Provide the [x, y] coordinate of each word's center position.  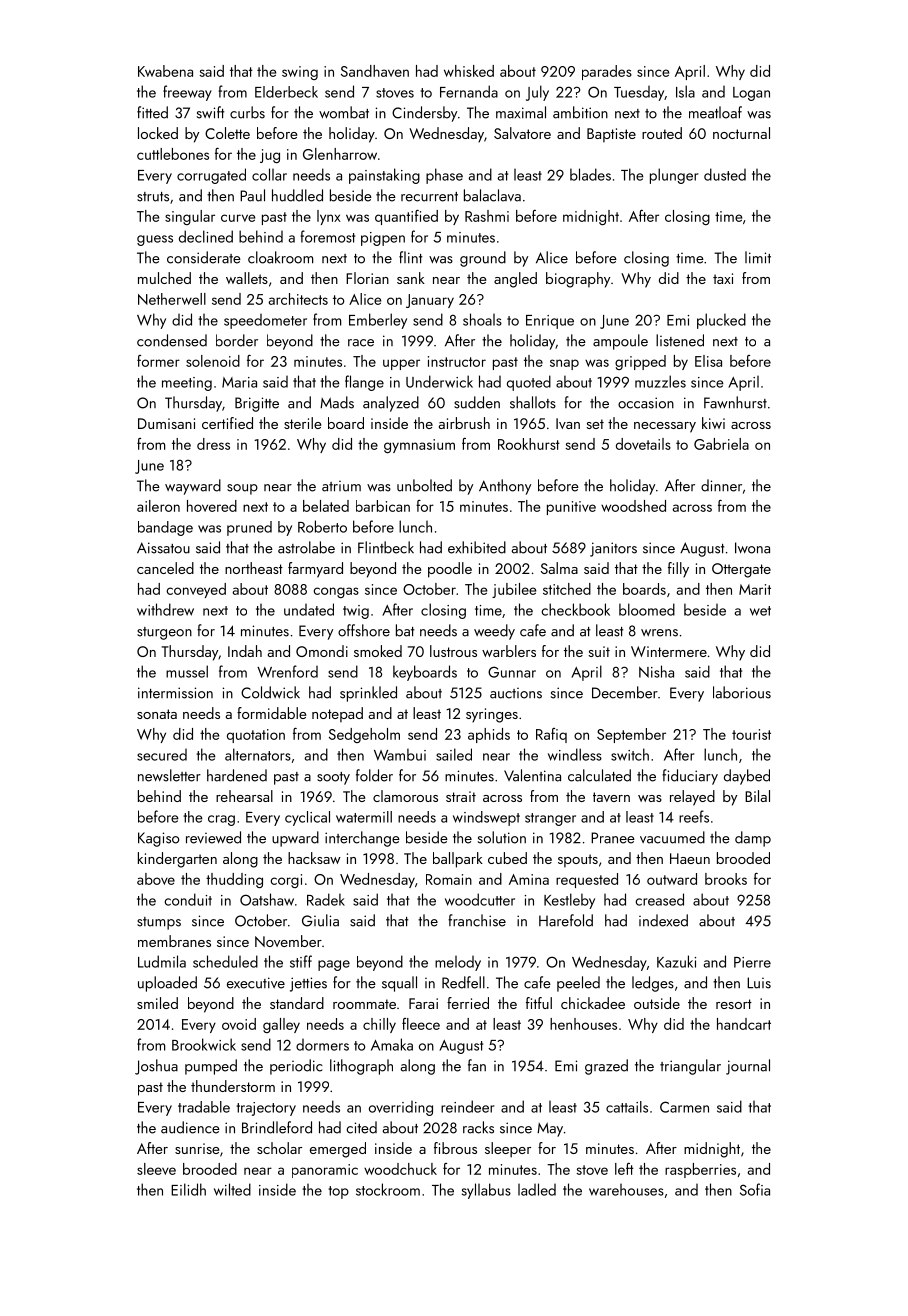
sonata [157, 714]
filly [678, 570]
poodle [450, 570]
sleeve [156, 1169]
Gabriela [721, 444]
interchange [362, 839]
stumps [159, 923]
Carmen [684, 1107]
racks [478, 1127]
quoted [529, 383]
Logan [751, 94]
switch [630, 754]
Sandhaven [375, 71]
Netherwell [172, 299]
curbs [247, 112]
